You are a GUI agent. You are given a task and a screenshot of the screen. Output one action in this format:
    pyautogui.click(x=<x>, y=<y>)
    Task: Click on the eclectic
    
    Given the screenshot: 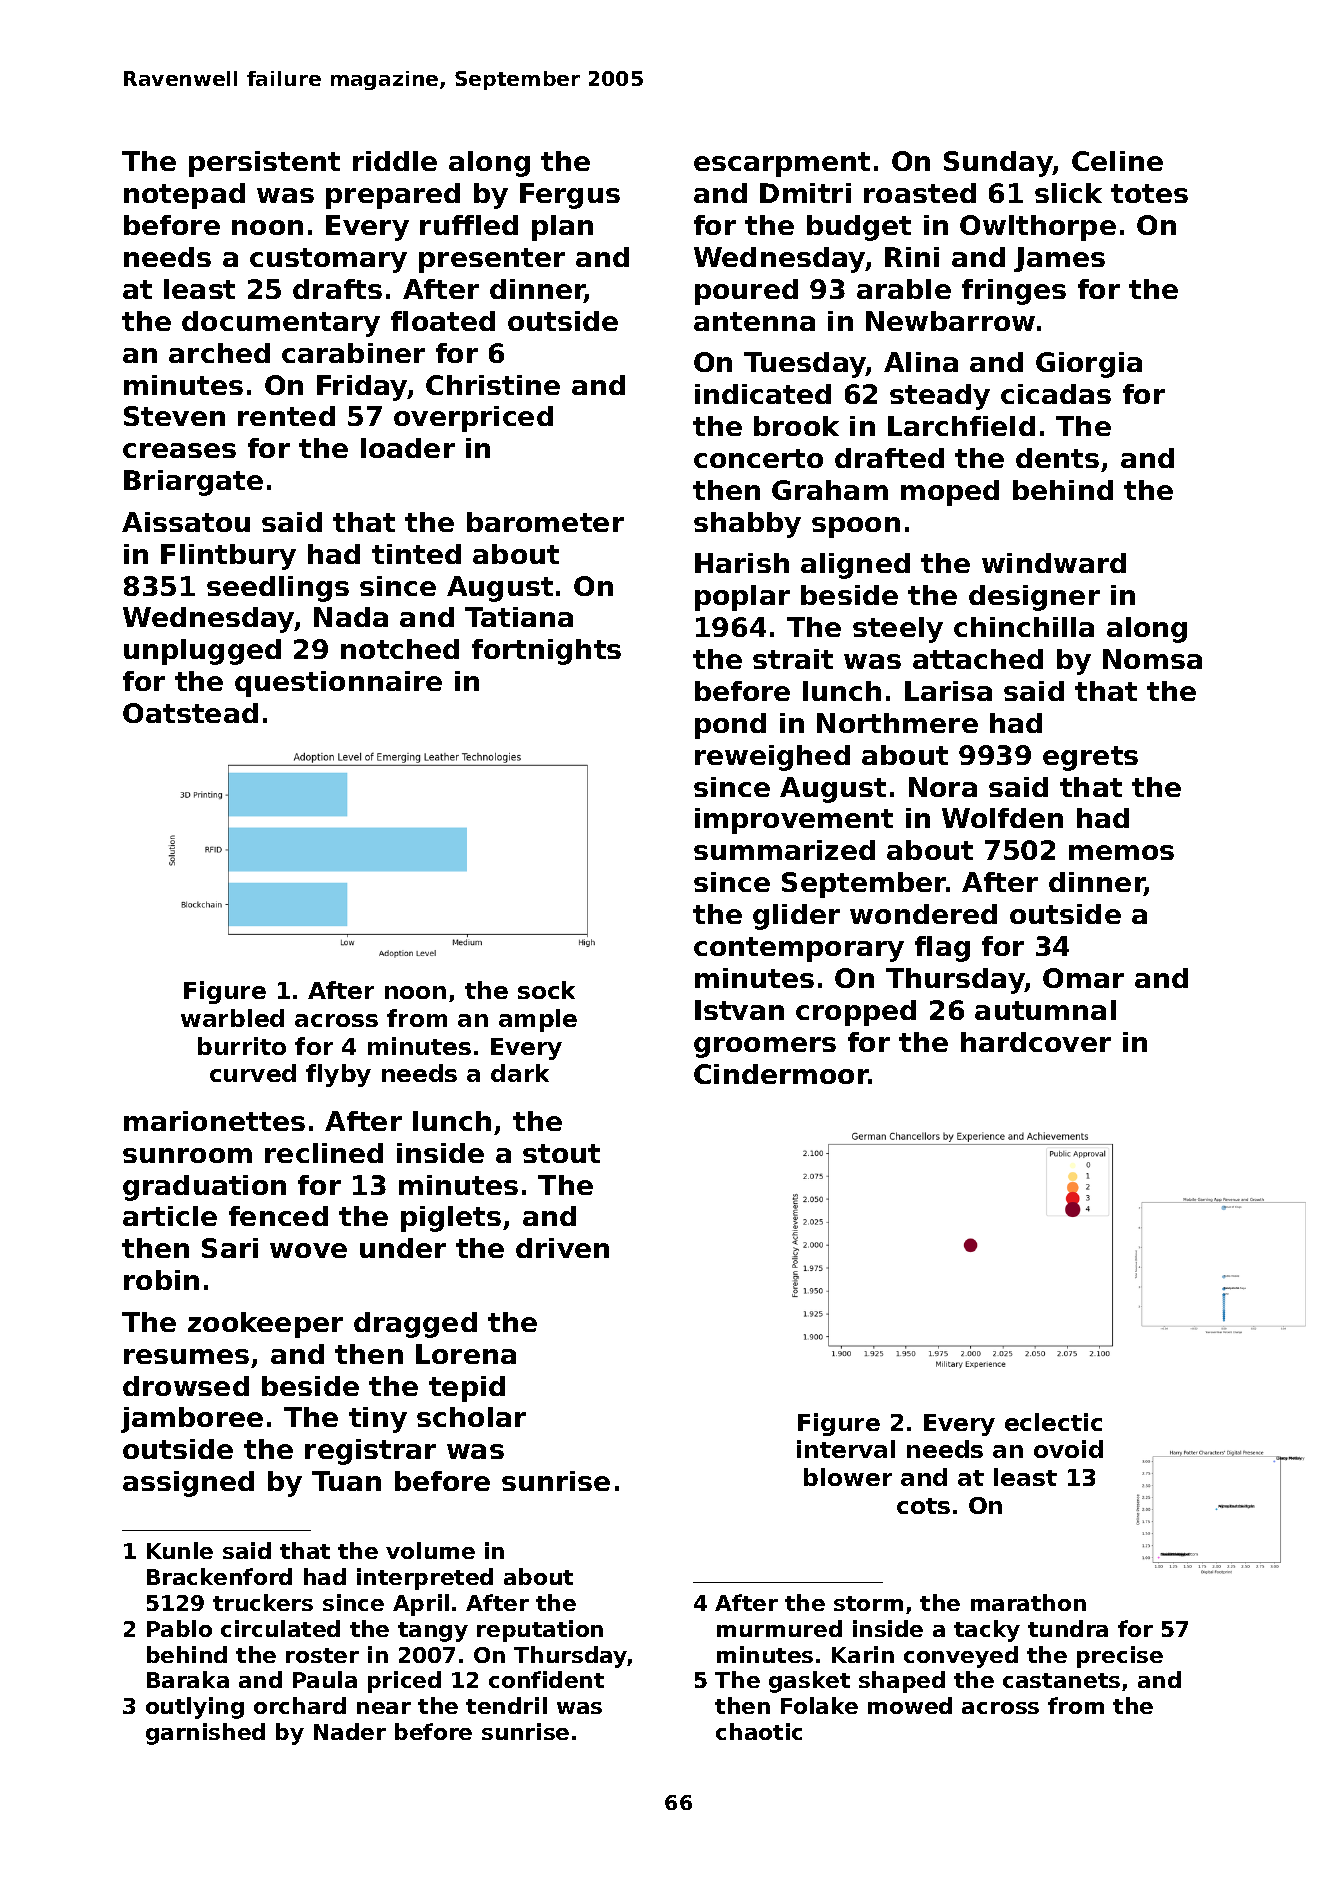 What is the action you would take?
    pyautogui.click(x=1053, y=1422)
